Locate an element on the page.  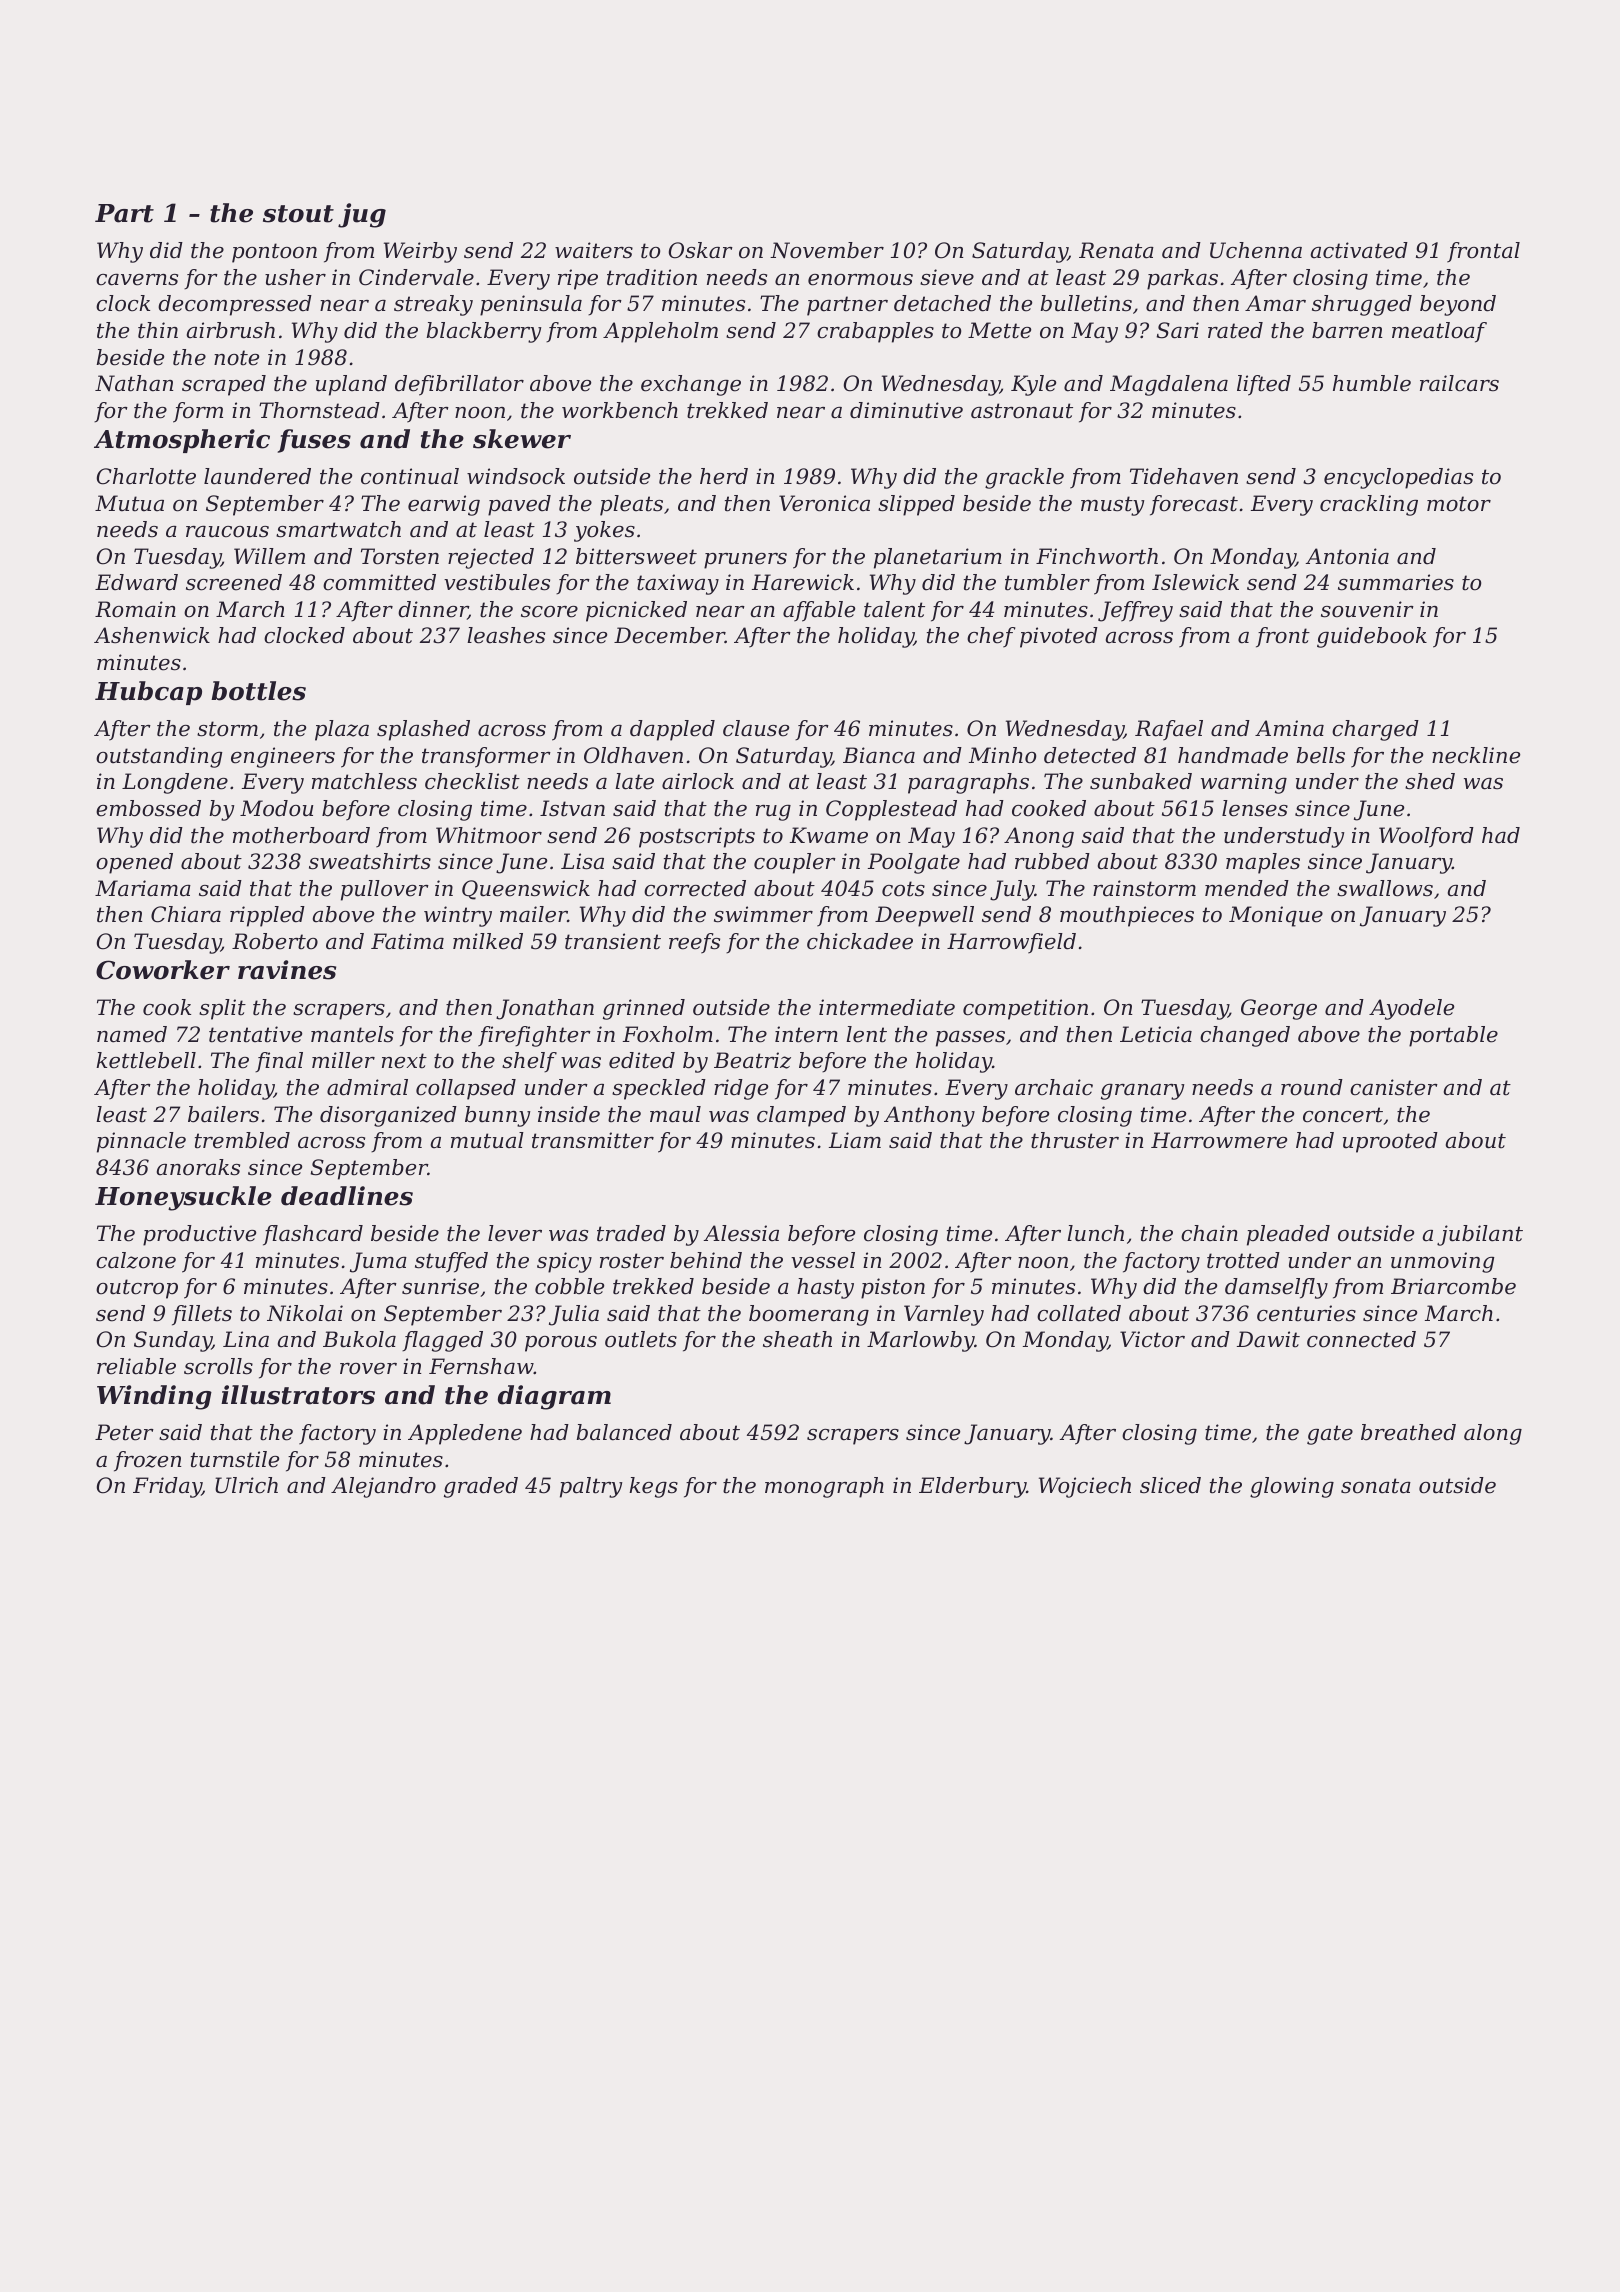
Dawit is located at coordinates (1268, 1339).
